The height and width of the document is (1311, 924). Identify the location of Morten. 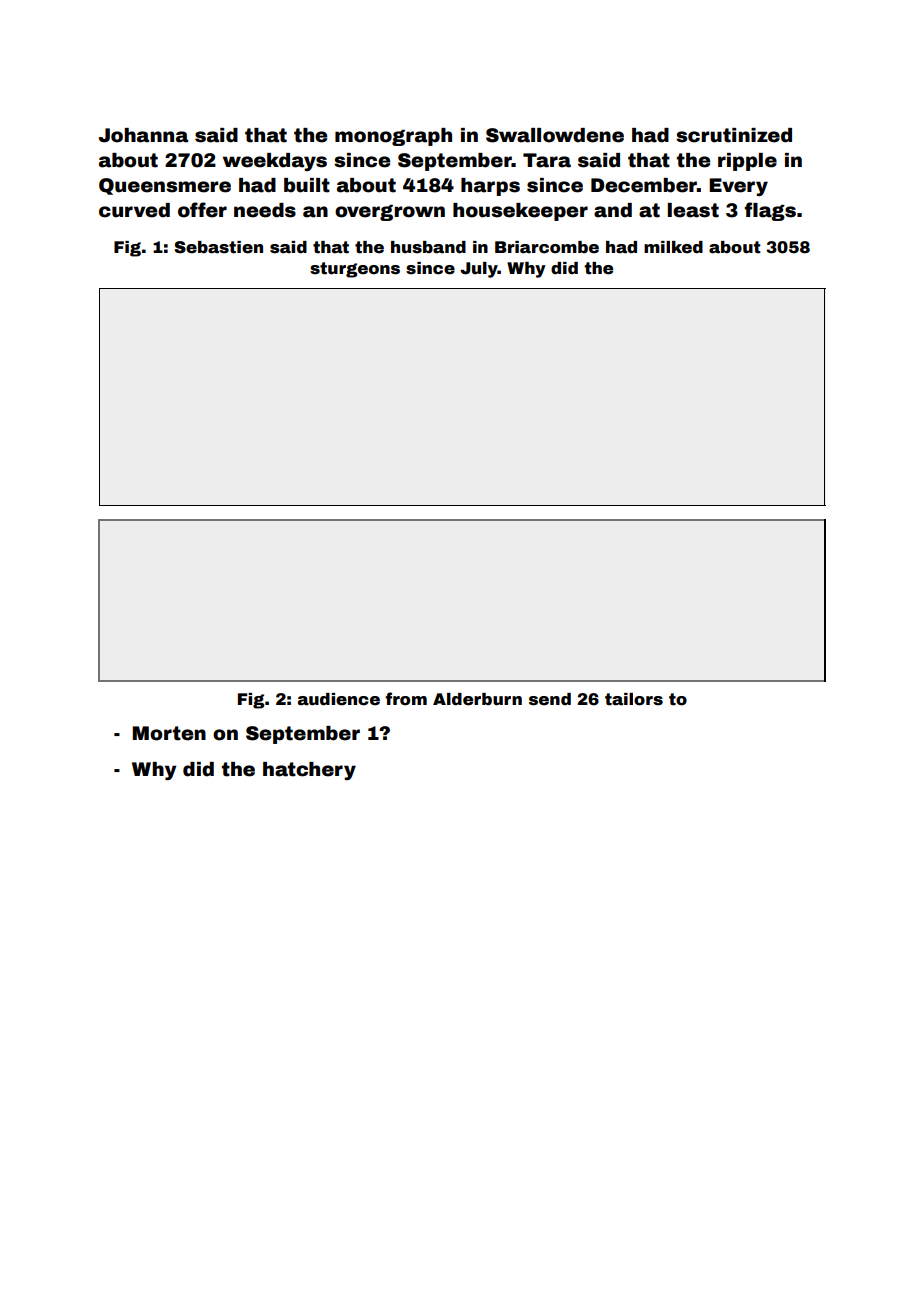
(169, 733).
